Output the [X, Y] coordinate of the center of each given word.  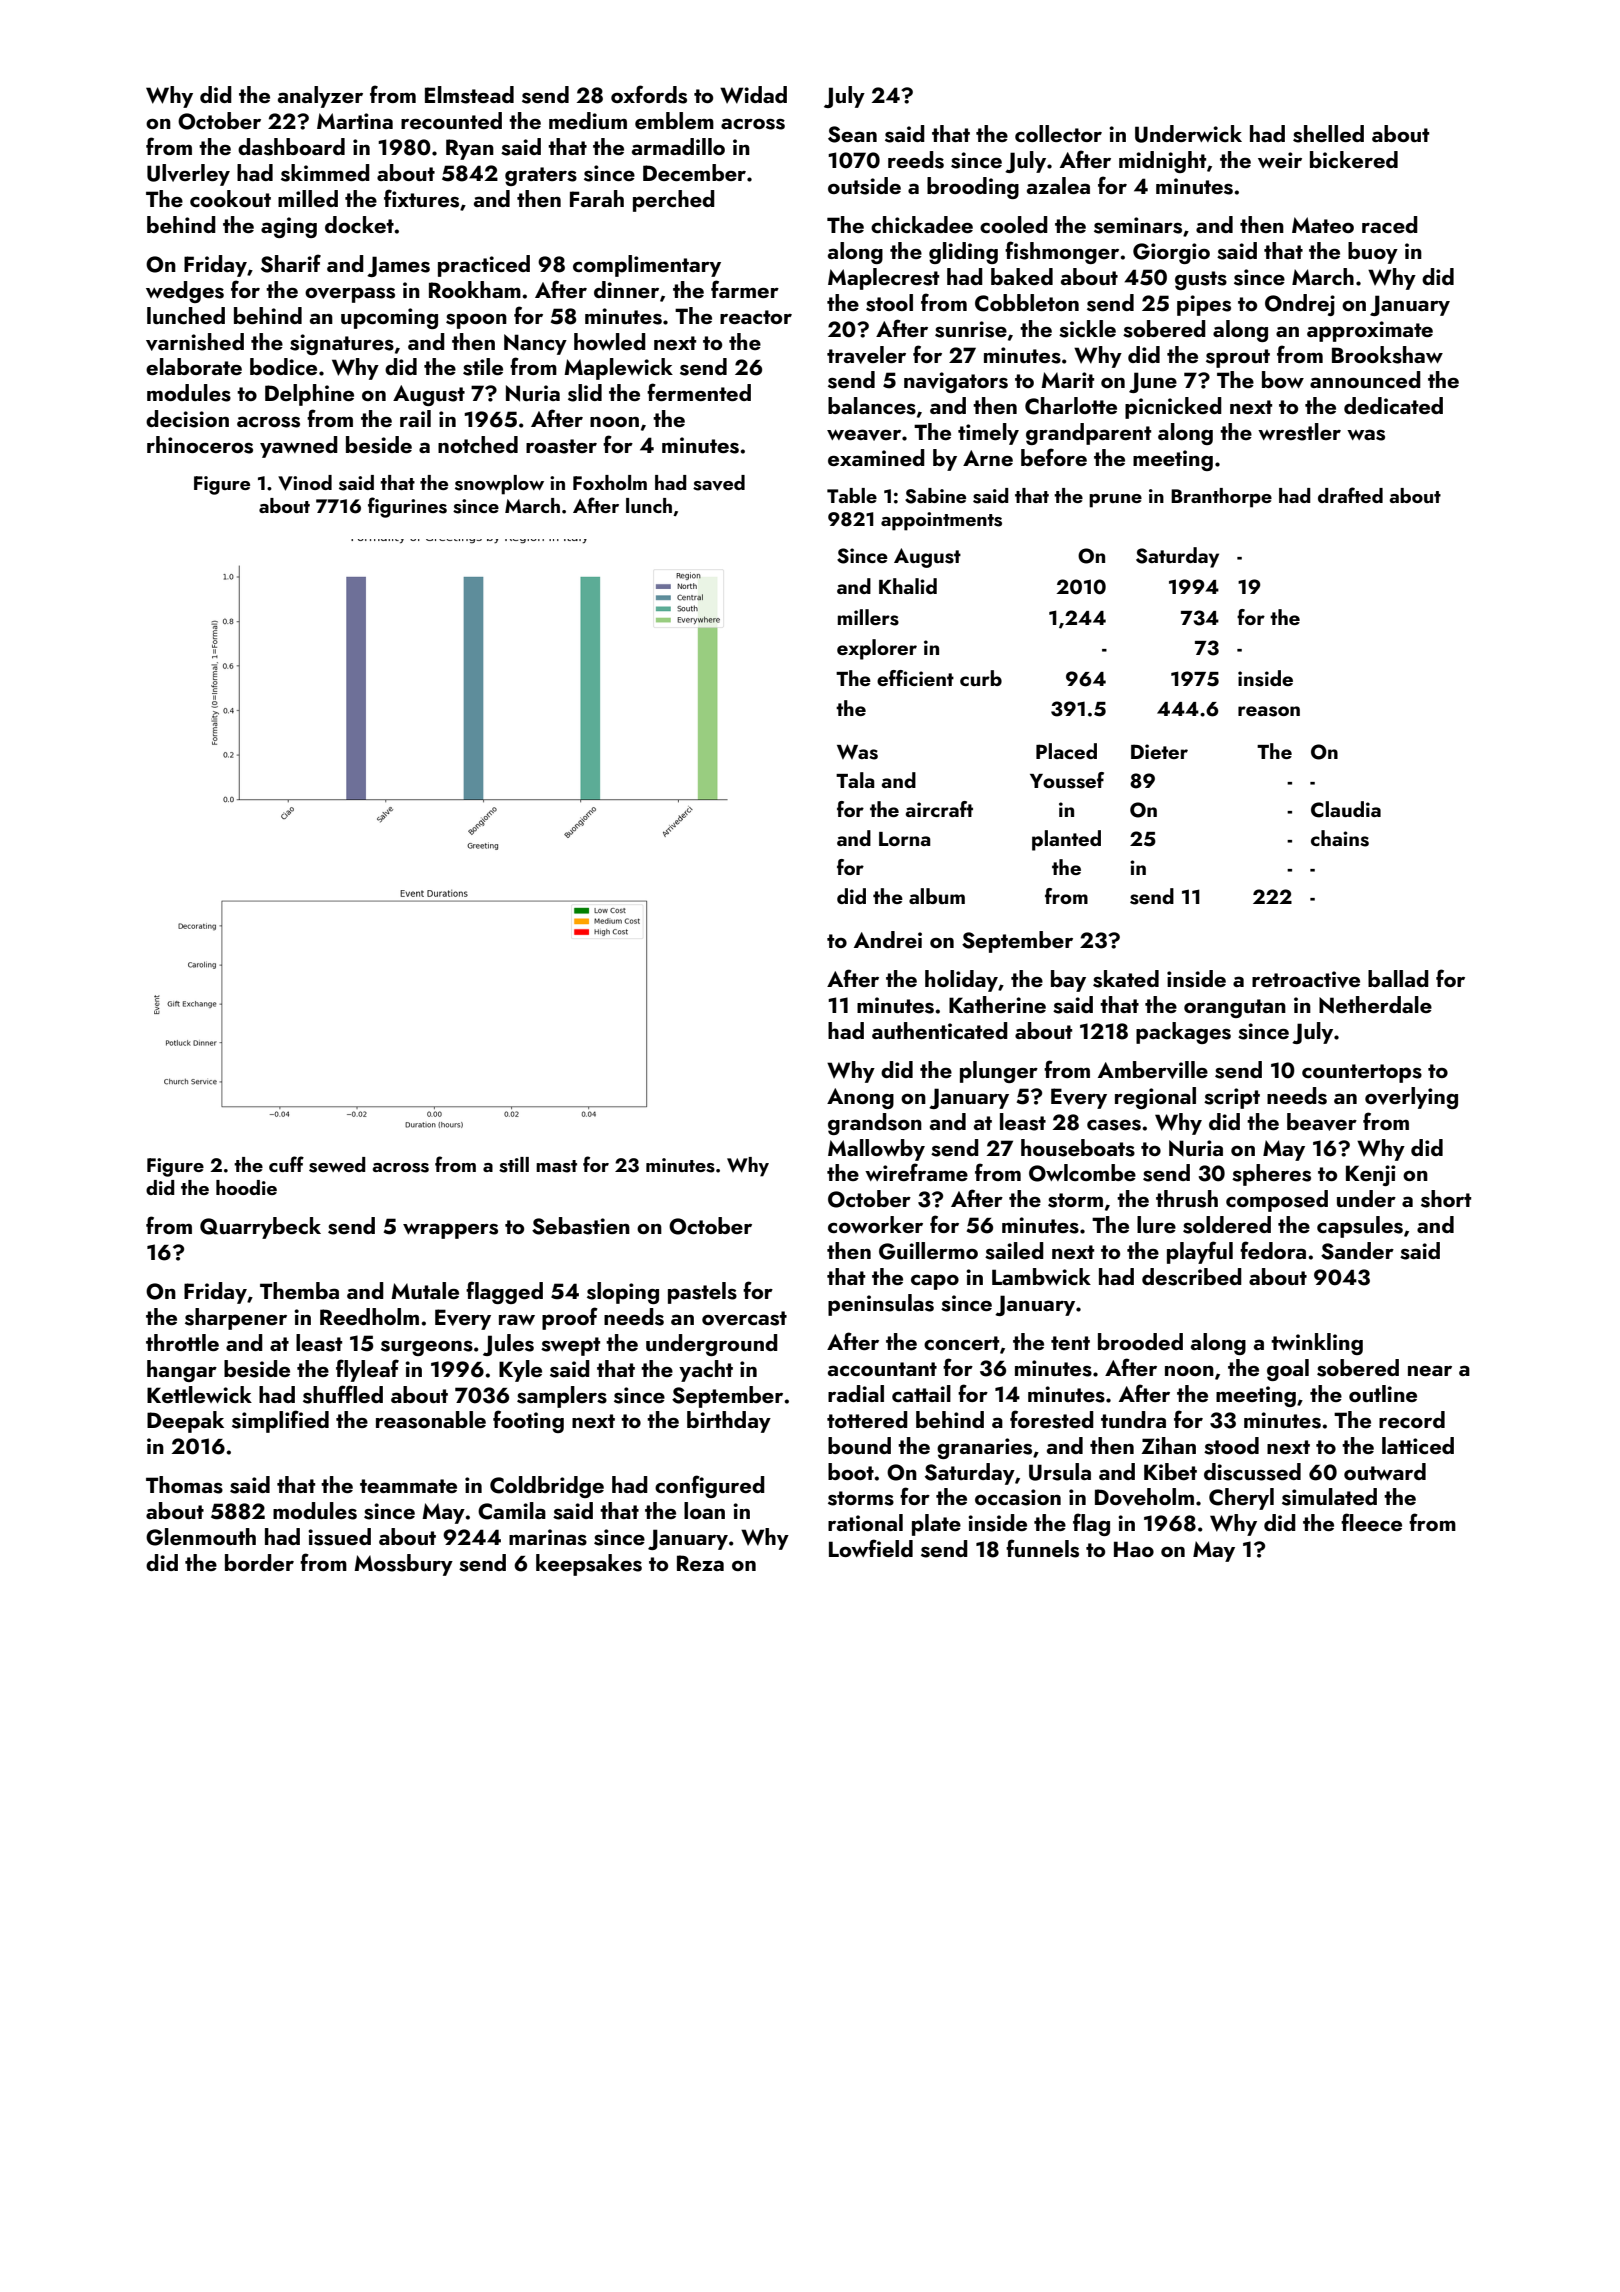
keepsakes [589, 1565]
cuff [286, 1164]
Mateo [1323, 225]
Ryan [470, 149]
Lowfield [871, 1548]
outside [864, 186]
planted [1066, 840]
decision [187, 419]
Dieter [1159, 751]
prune [1115, 501]
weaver [864, 435]
